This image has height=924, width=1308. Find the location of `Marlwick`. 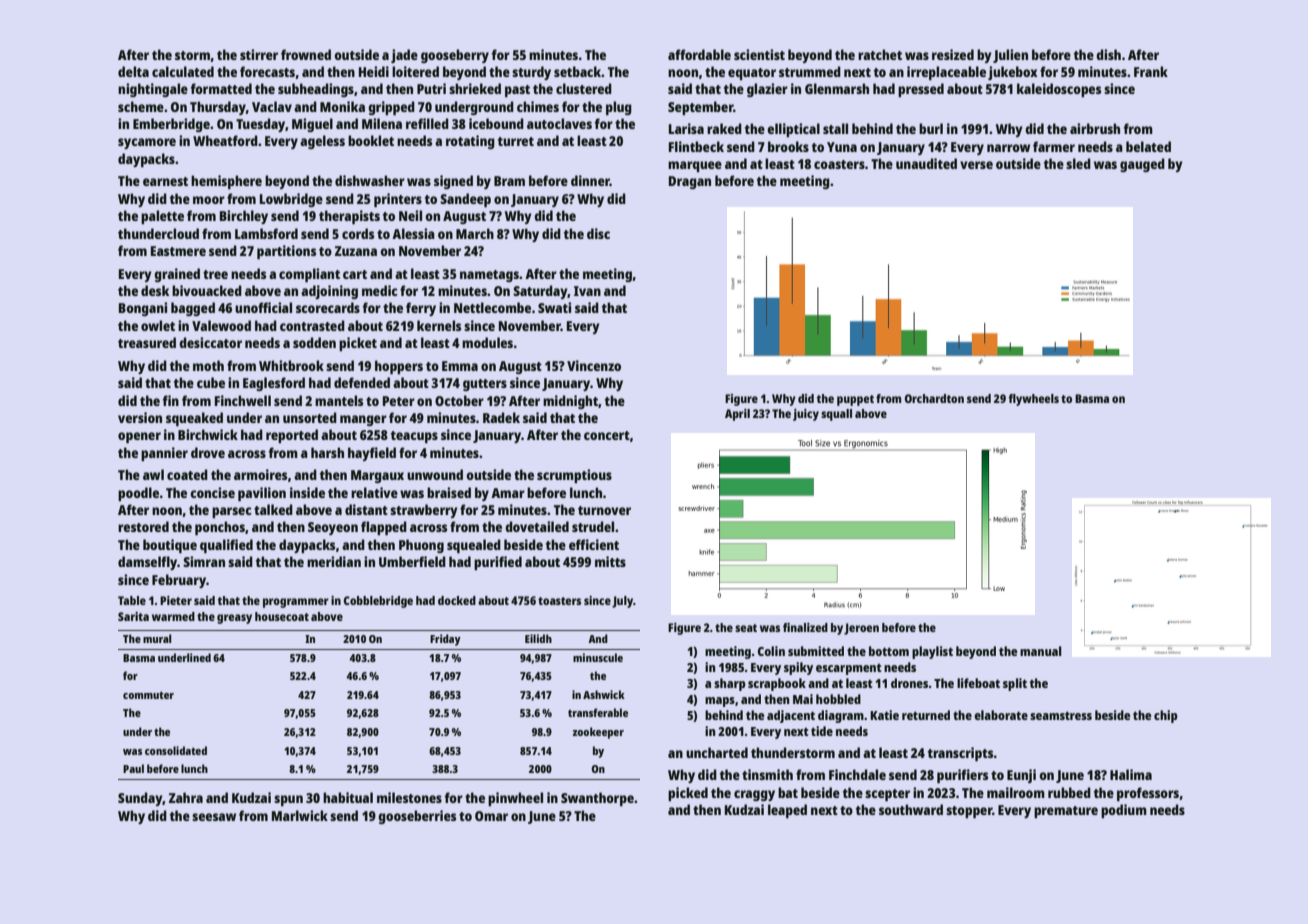

Marlwick is located at coordinates (300, 815).
